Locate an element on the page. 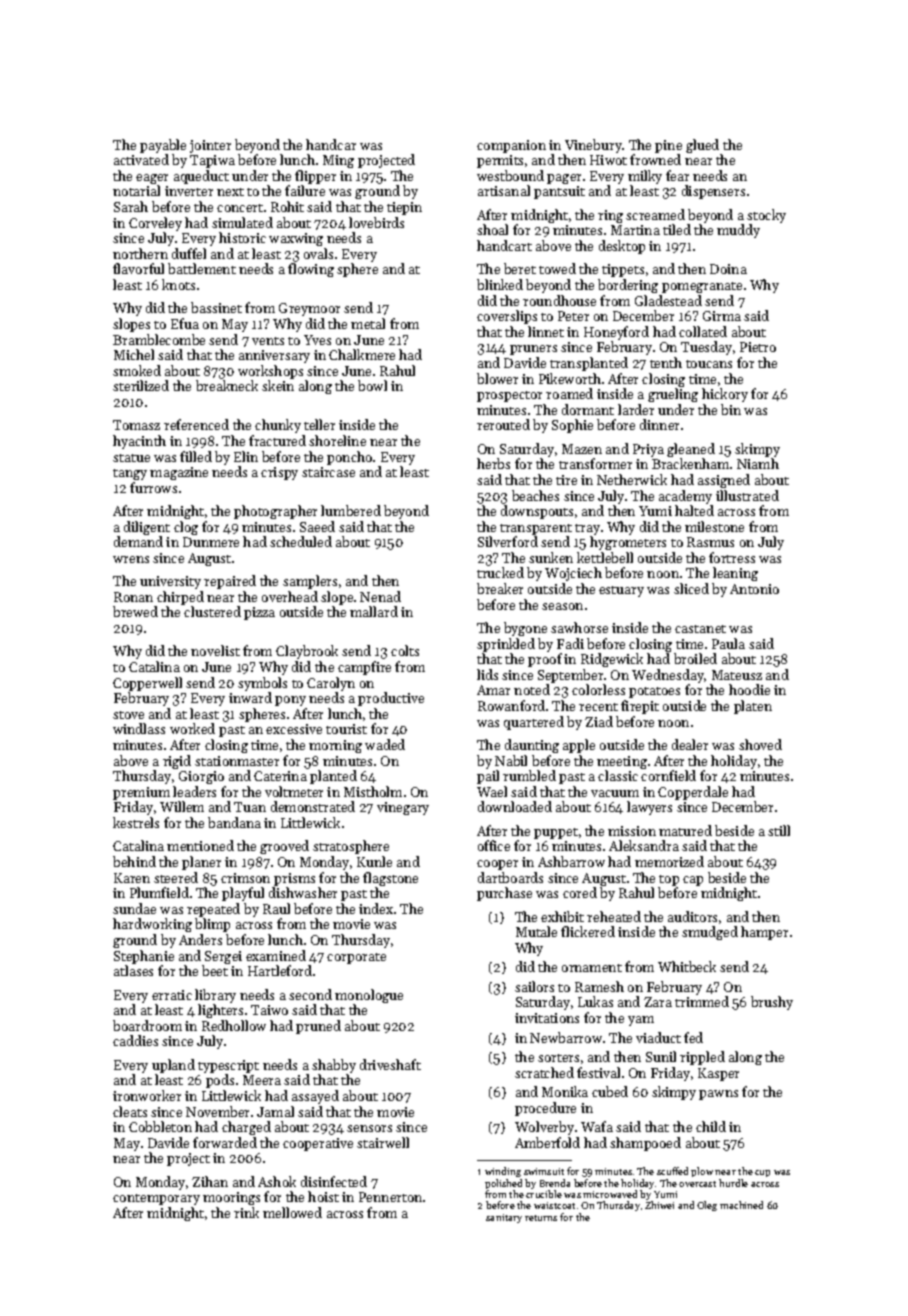 Image resolution: width=908 pixels, height=1316 pixels. mallard is located at coordinates (374, 611).
